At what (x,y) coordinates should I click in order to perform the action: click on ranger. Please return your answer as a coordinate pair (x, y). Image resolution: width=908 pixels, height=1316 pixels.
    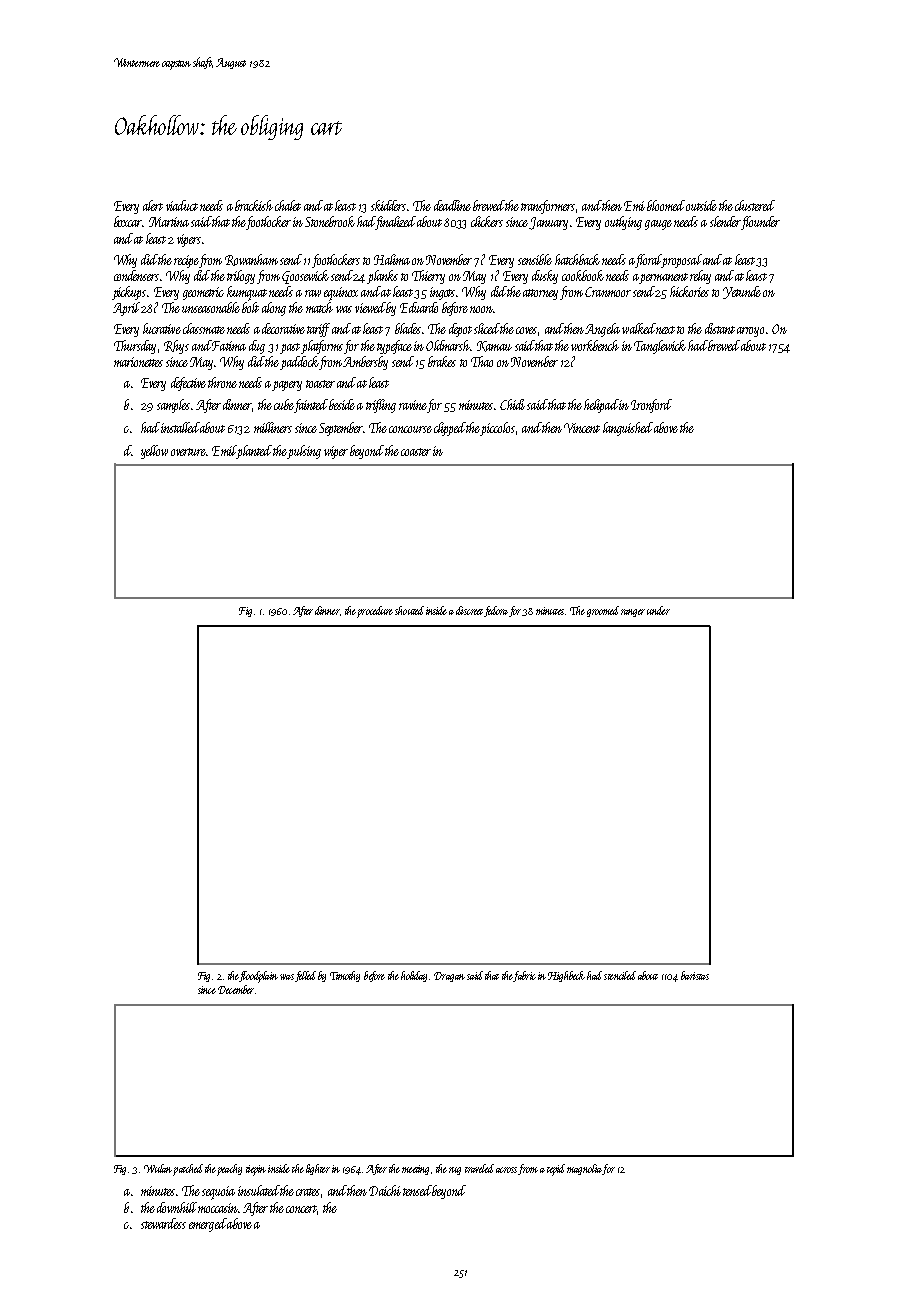
    Looking at the image, I should click on (633, 613).
